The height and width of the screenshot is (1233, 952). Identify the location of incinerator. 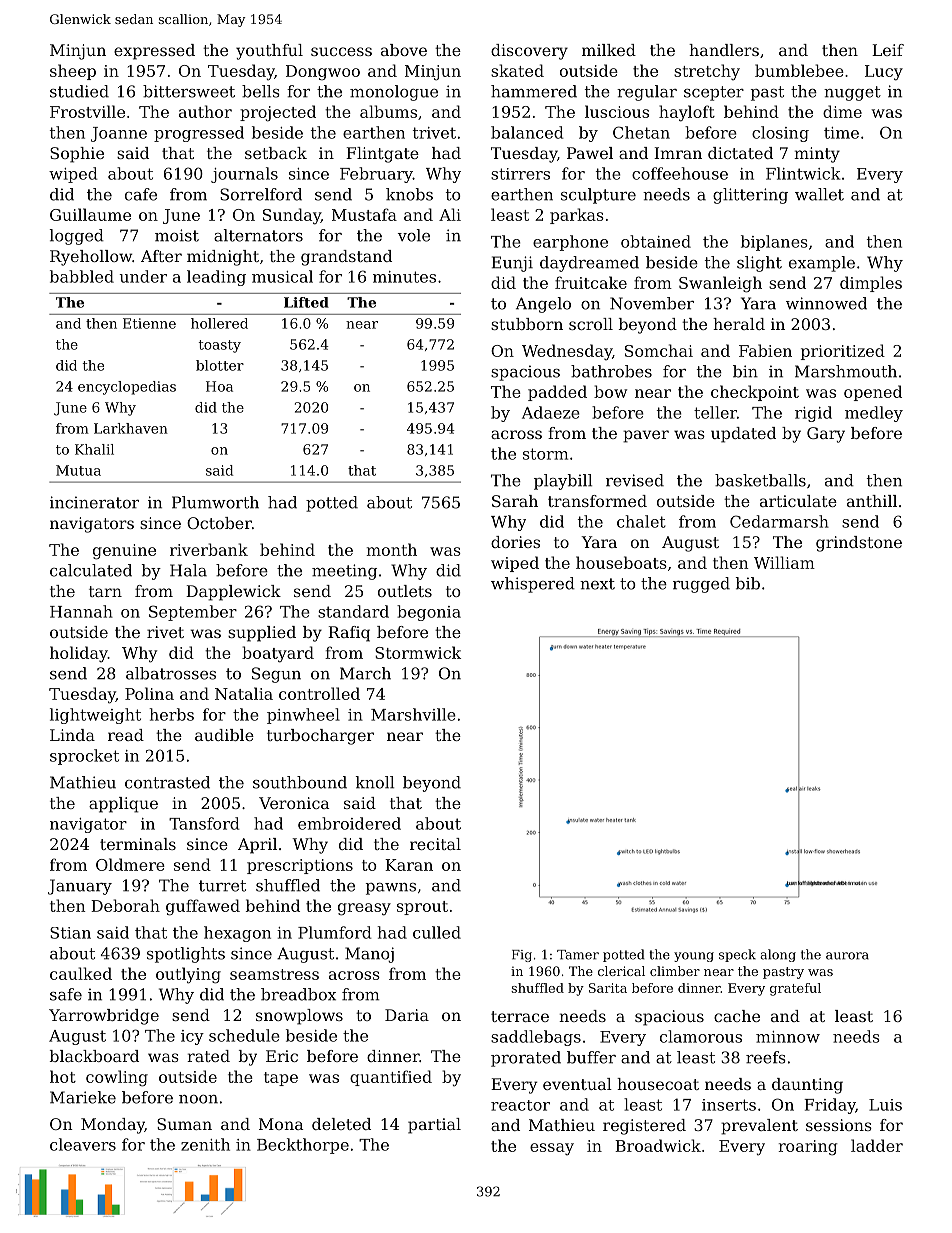
(94, 502).
